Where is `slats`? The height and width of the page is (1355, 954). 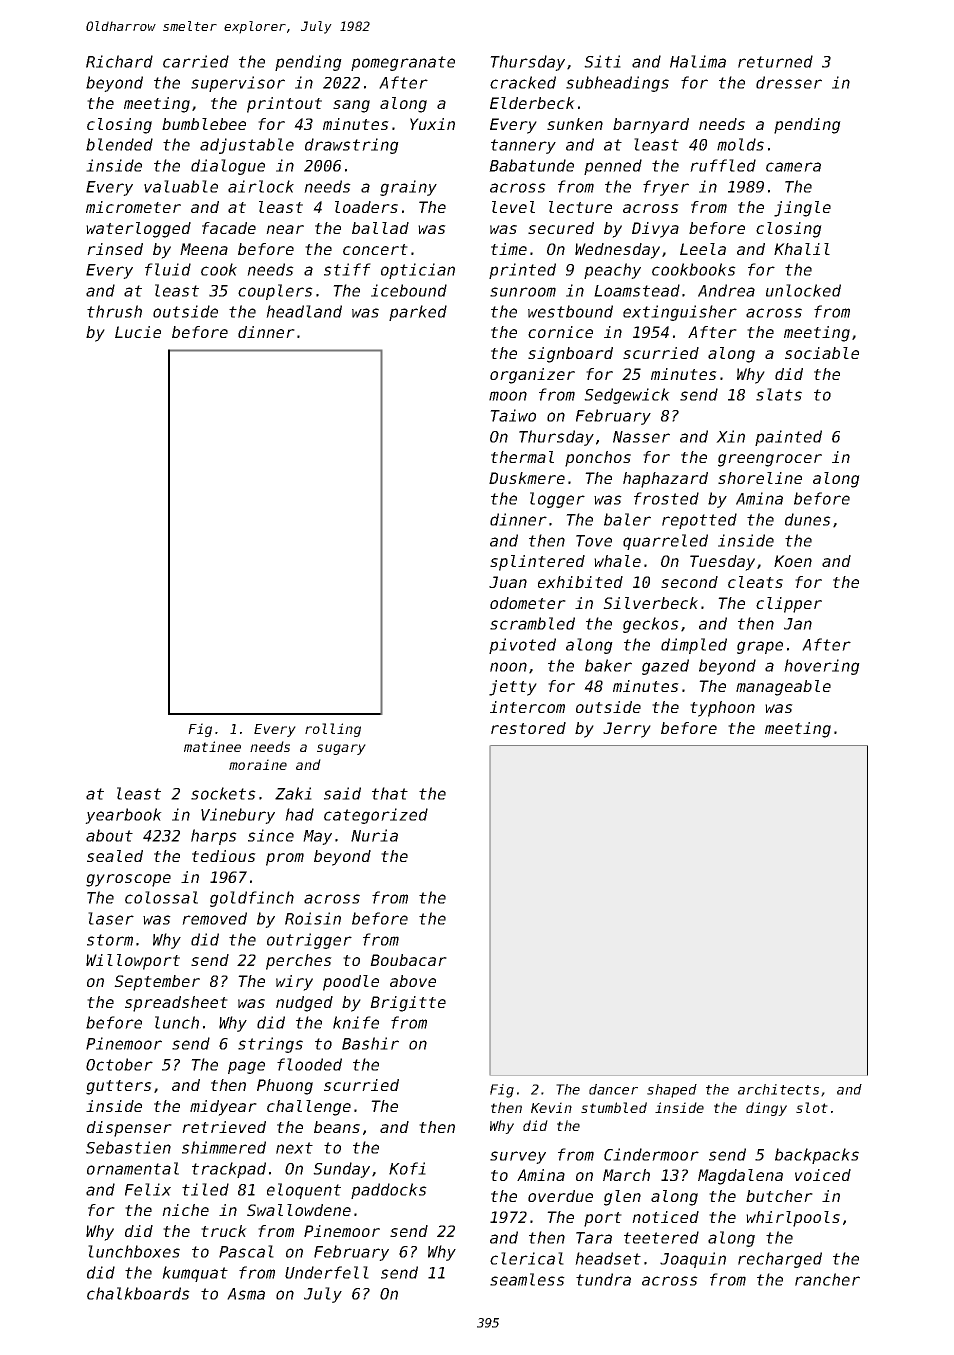
slats is located at coordinates (779, 394).
